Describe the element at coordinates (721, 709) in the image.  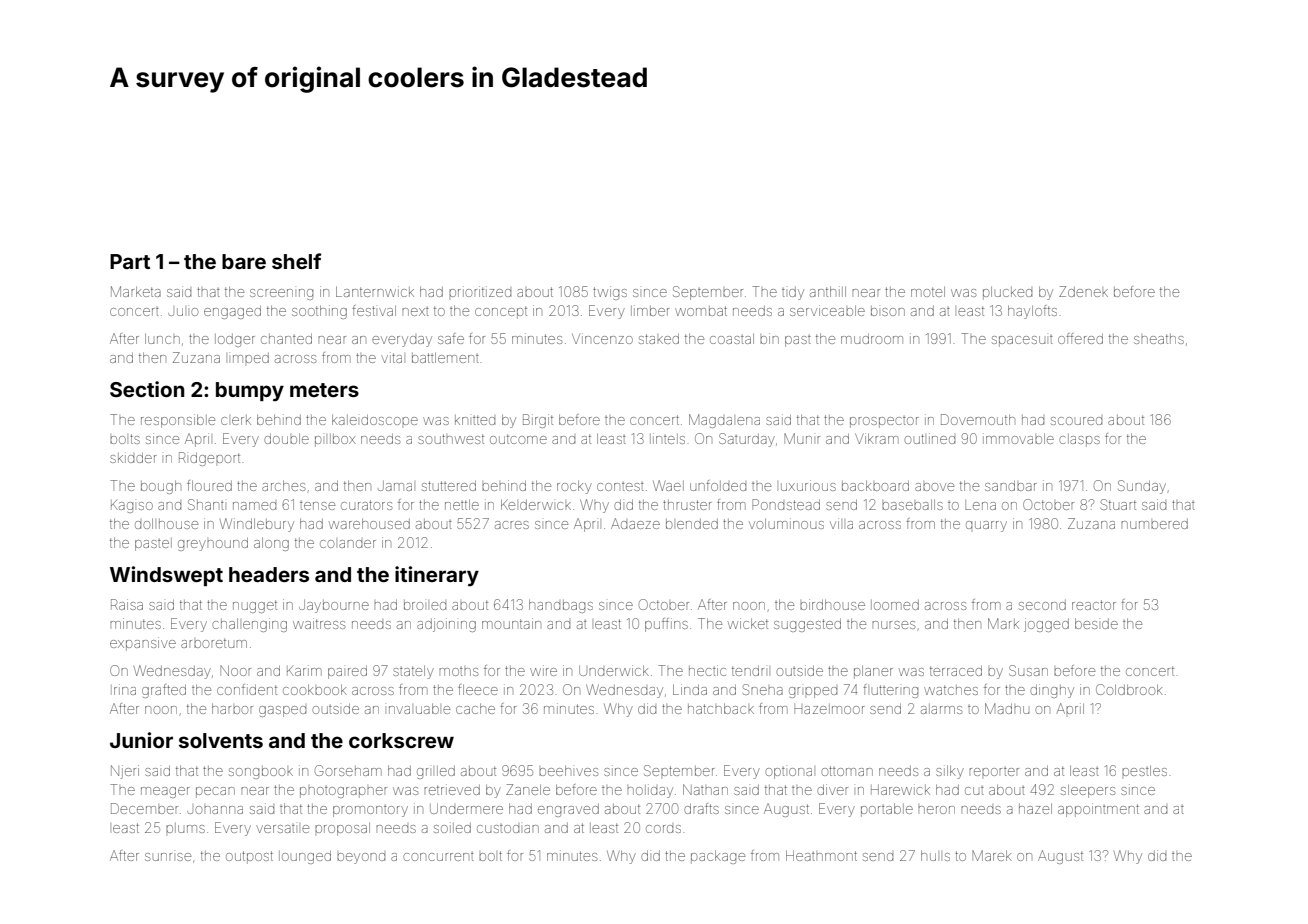
I see `hatchback` at that location.
